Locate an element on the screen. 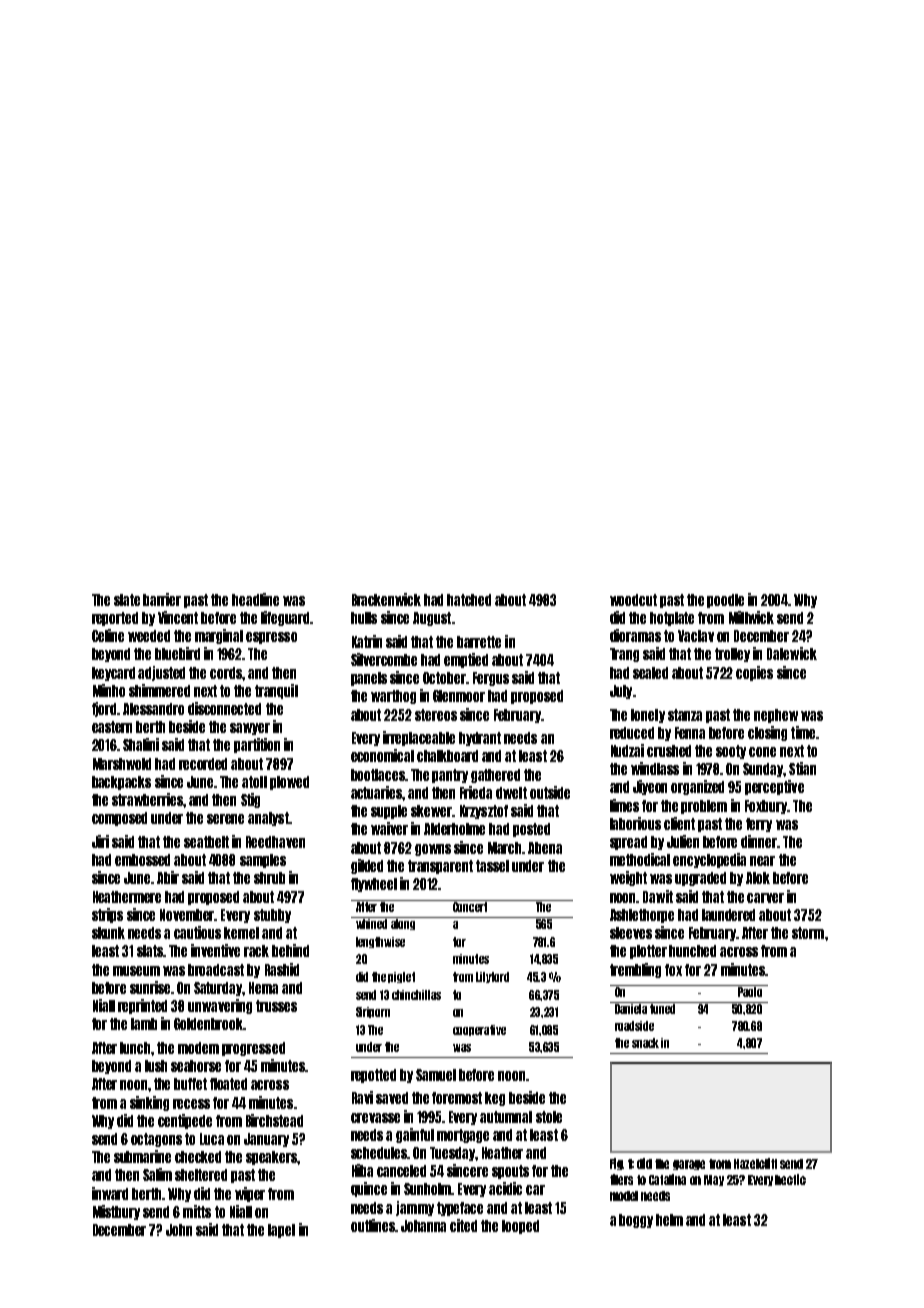 Image resolution: width=924 pixels, height=1308 pixels. lifeguard is located at coordinates (285, 618).
